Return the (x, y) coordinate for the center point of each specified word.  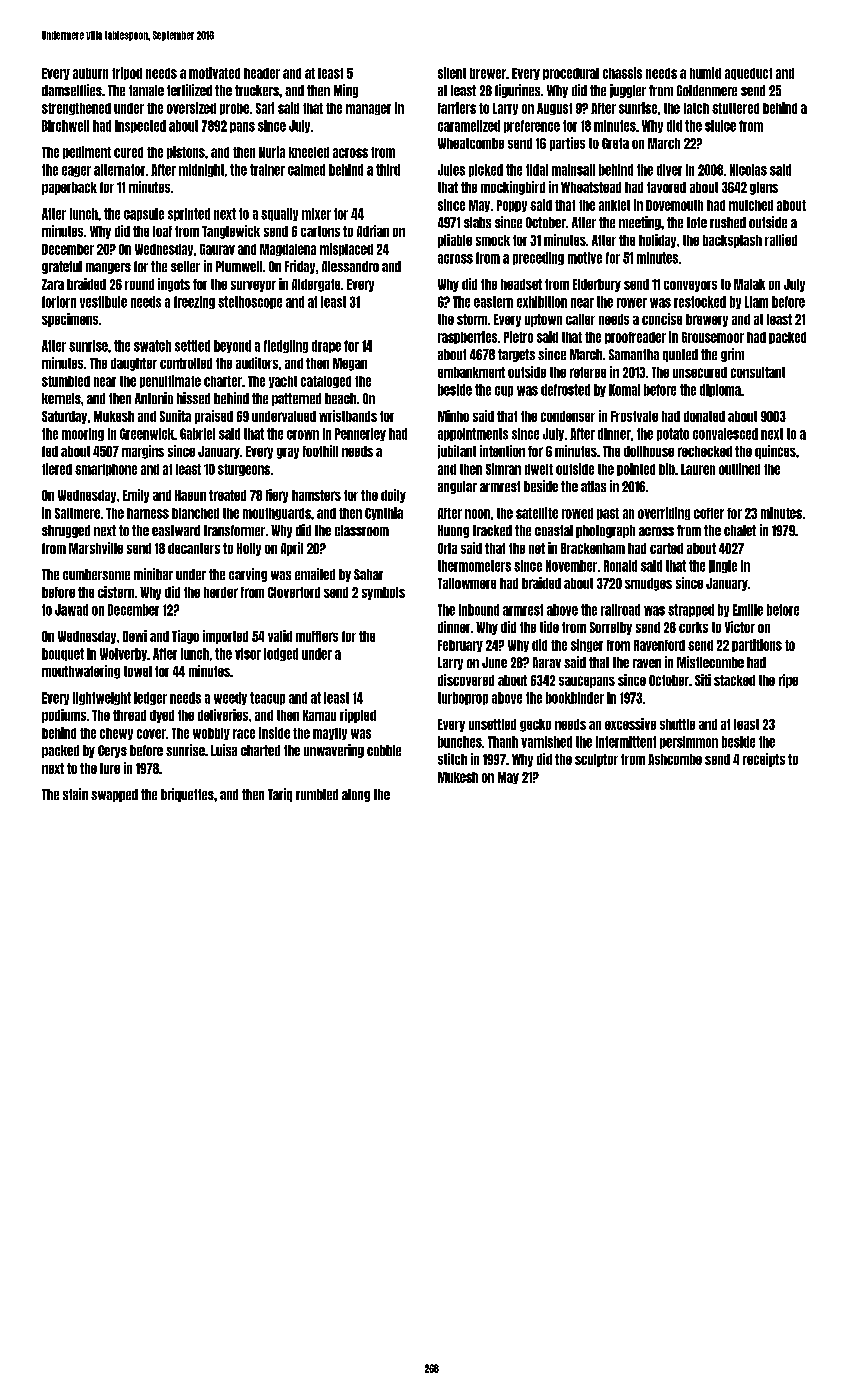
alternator (119, 170)
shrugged (66, 531)
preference (532, 126)
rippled (358, 716)
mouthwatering (81, 672)
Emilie (748, 610)
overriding (664, 513)
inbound (479, 610)
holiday (657, 241)
